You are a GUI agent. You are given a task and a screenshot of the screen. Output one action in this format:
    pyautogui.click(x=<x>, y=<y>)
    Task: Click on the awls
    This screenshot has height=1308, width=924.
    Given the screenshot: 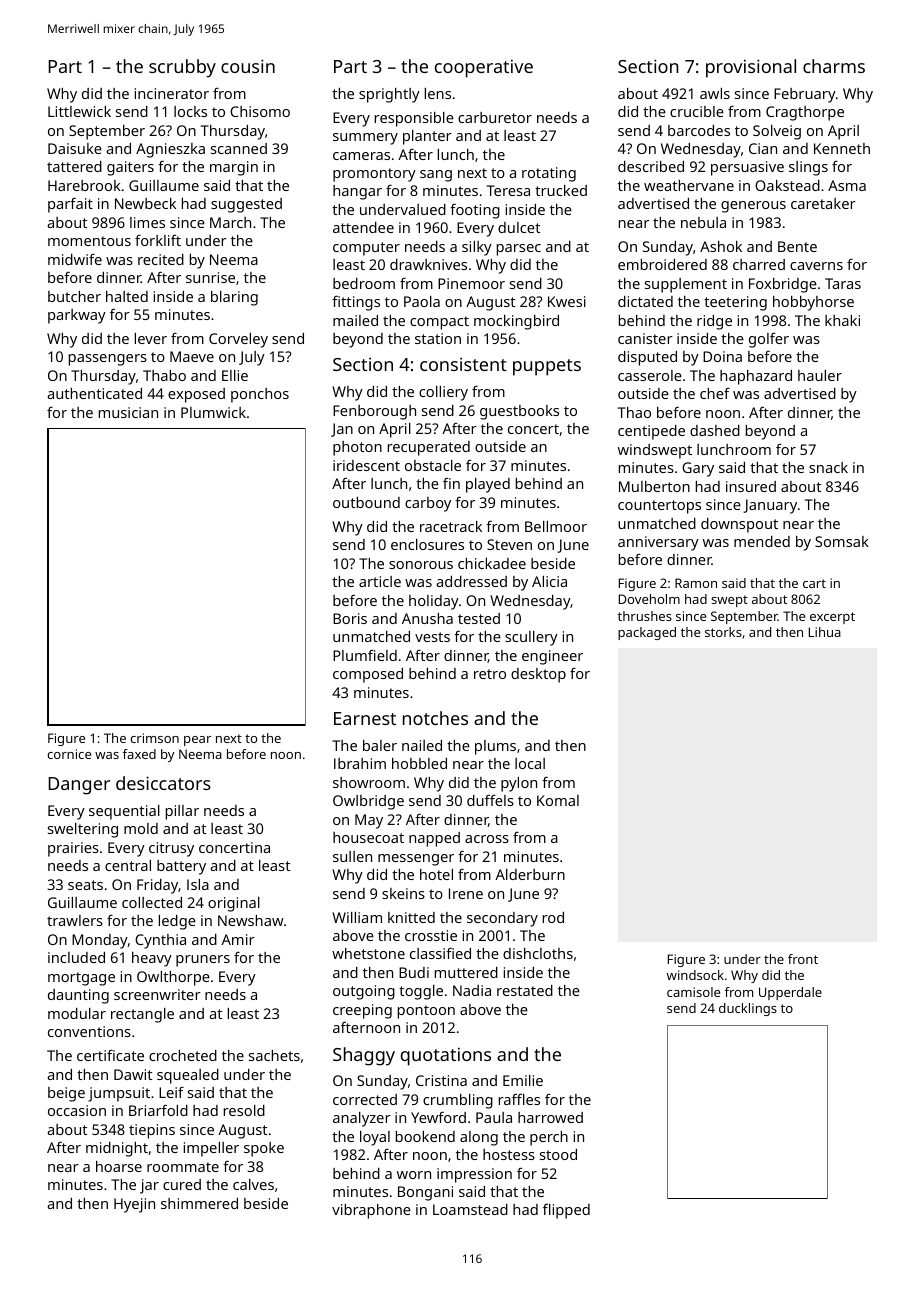 What is the action you would take?
    pyautogui.click(x=715, y=93)
